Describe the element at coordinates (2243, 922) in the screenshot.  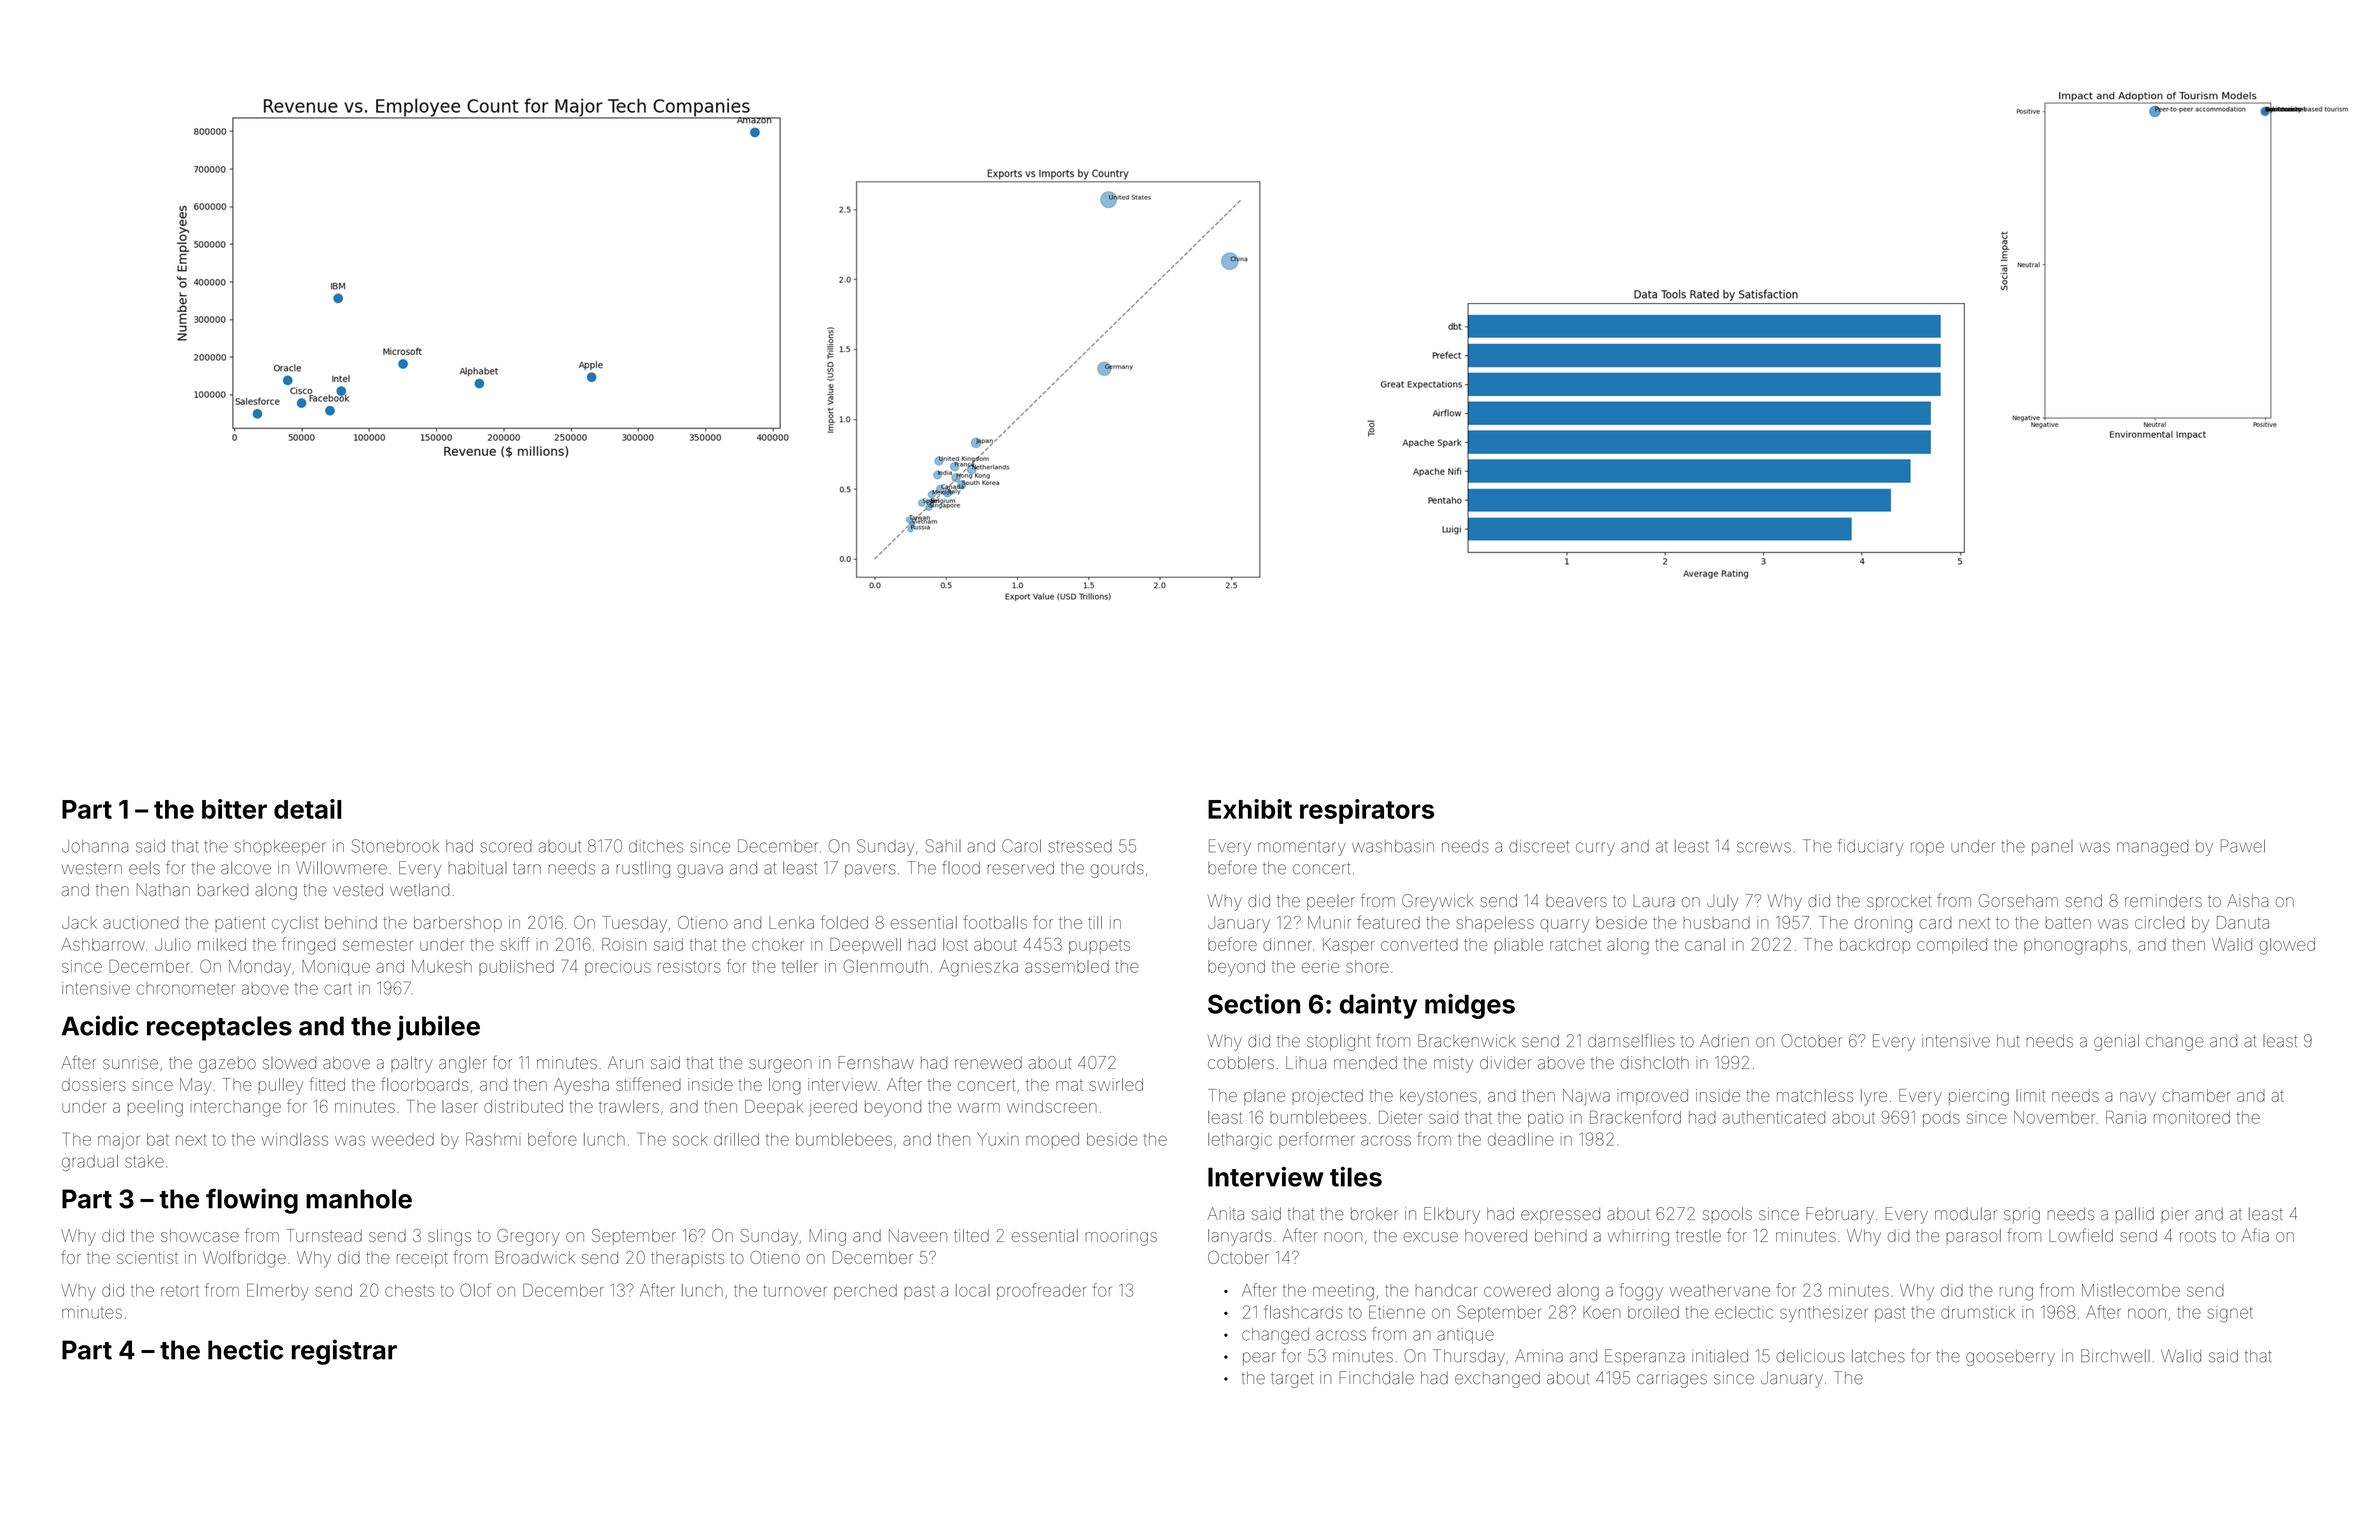
I see `Danuta` at that location.
